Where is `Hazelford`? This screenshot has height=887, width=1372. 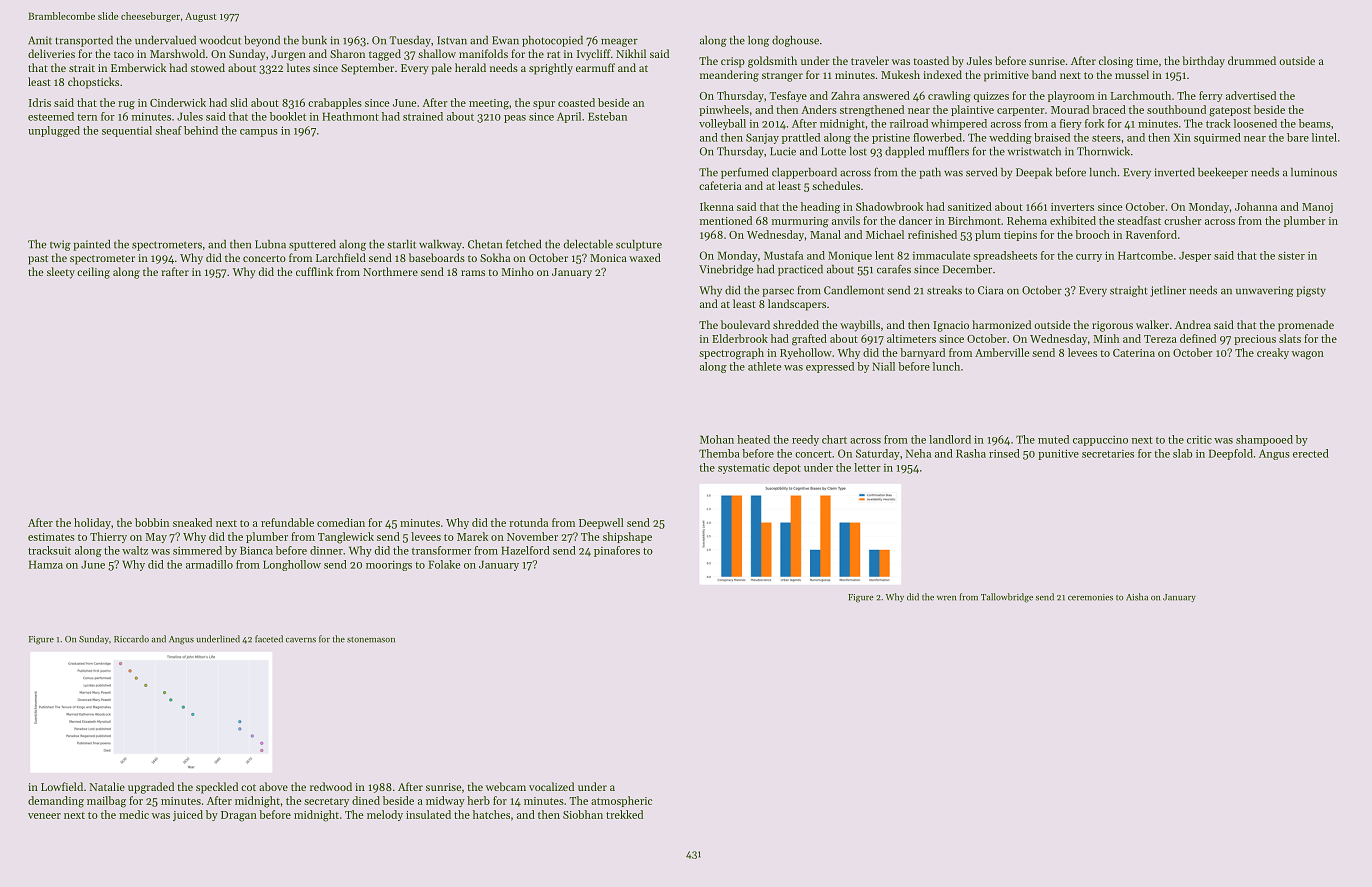 Hazelford is located at coordinates (525, 550).
